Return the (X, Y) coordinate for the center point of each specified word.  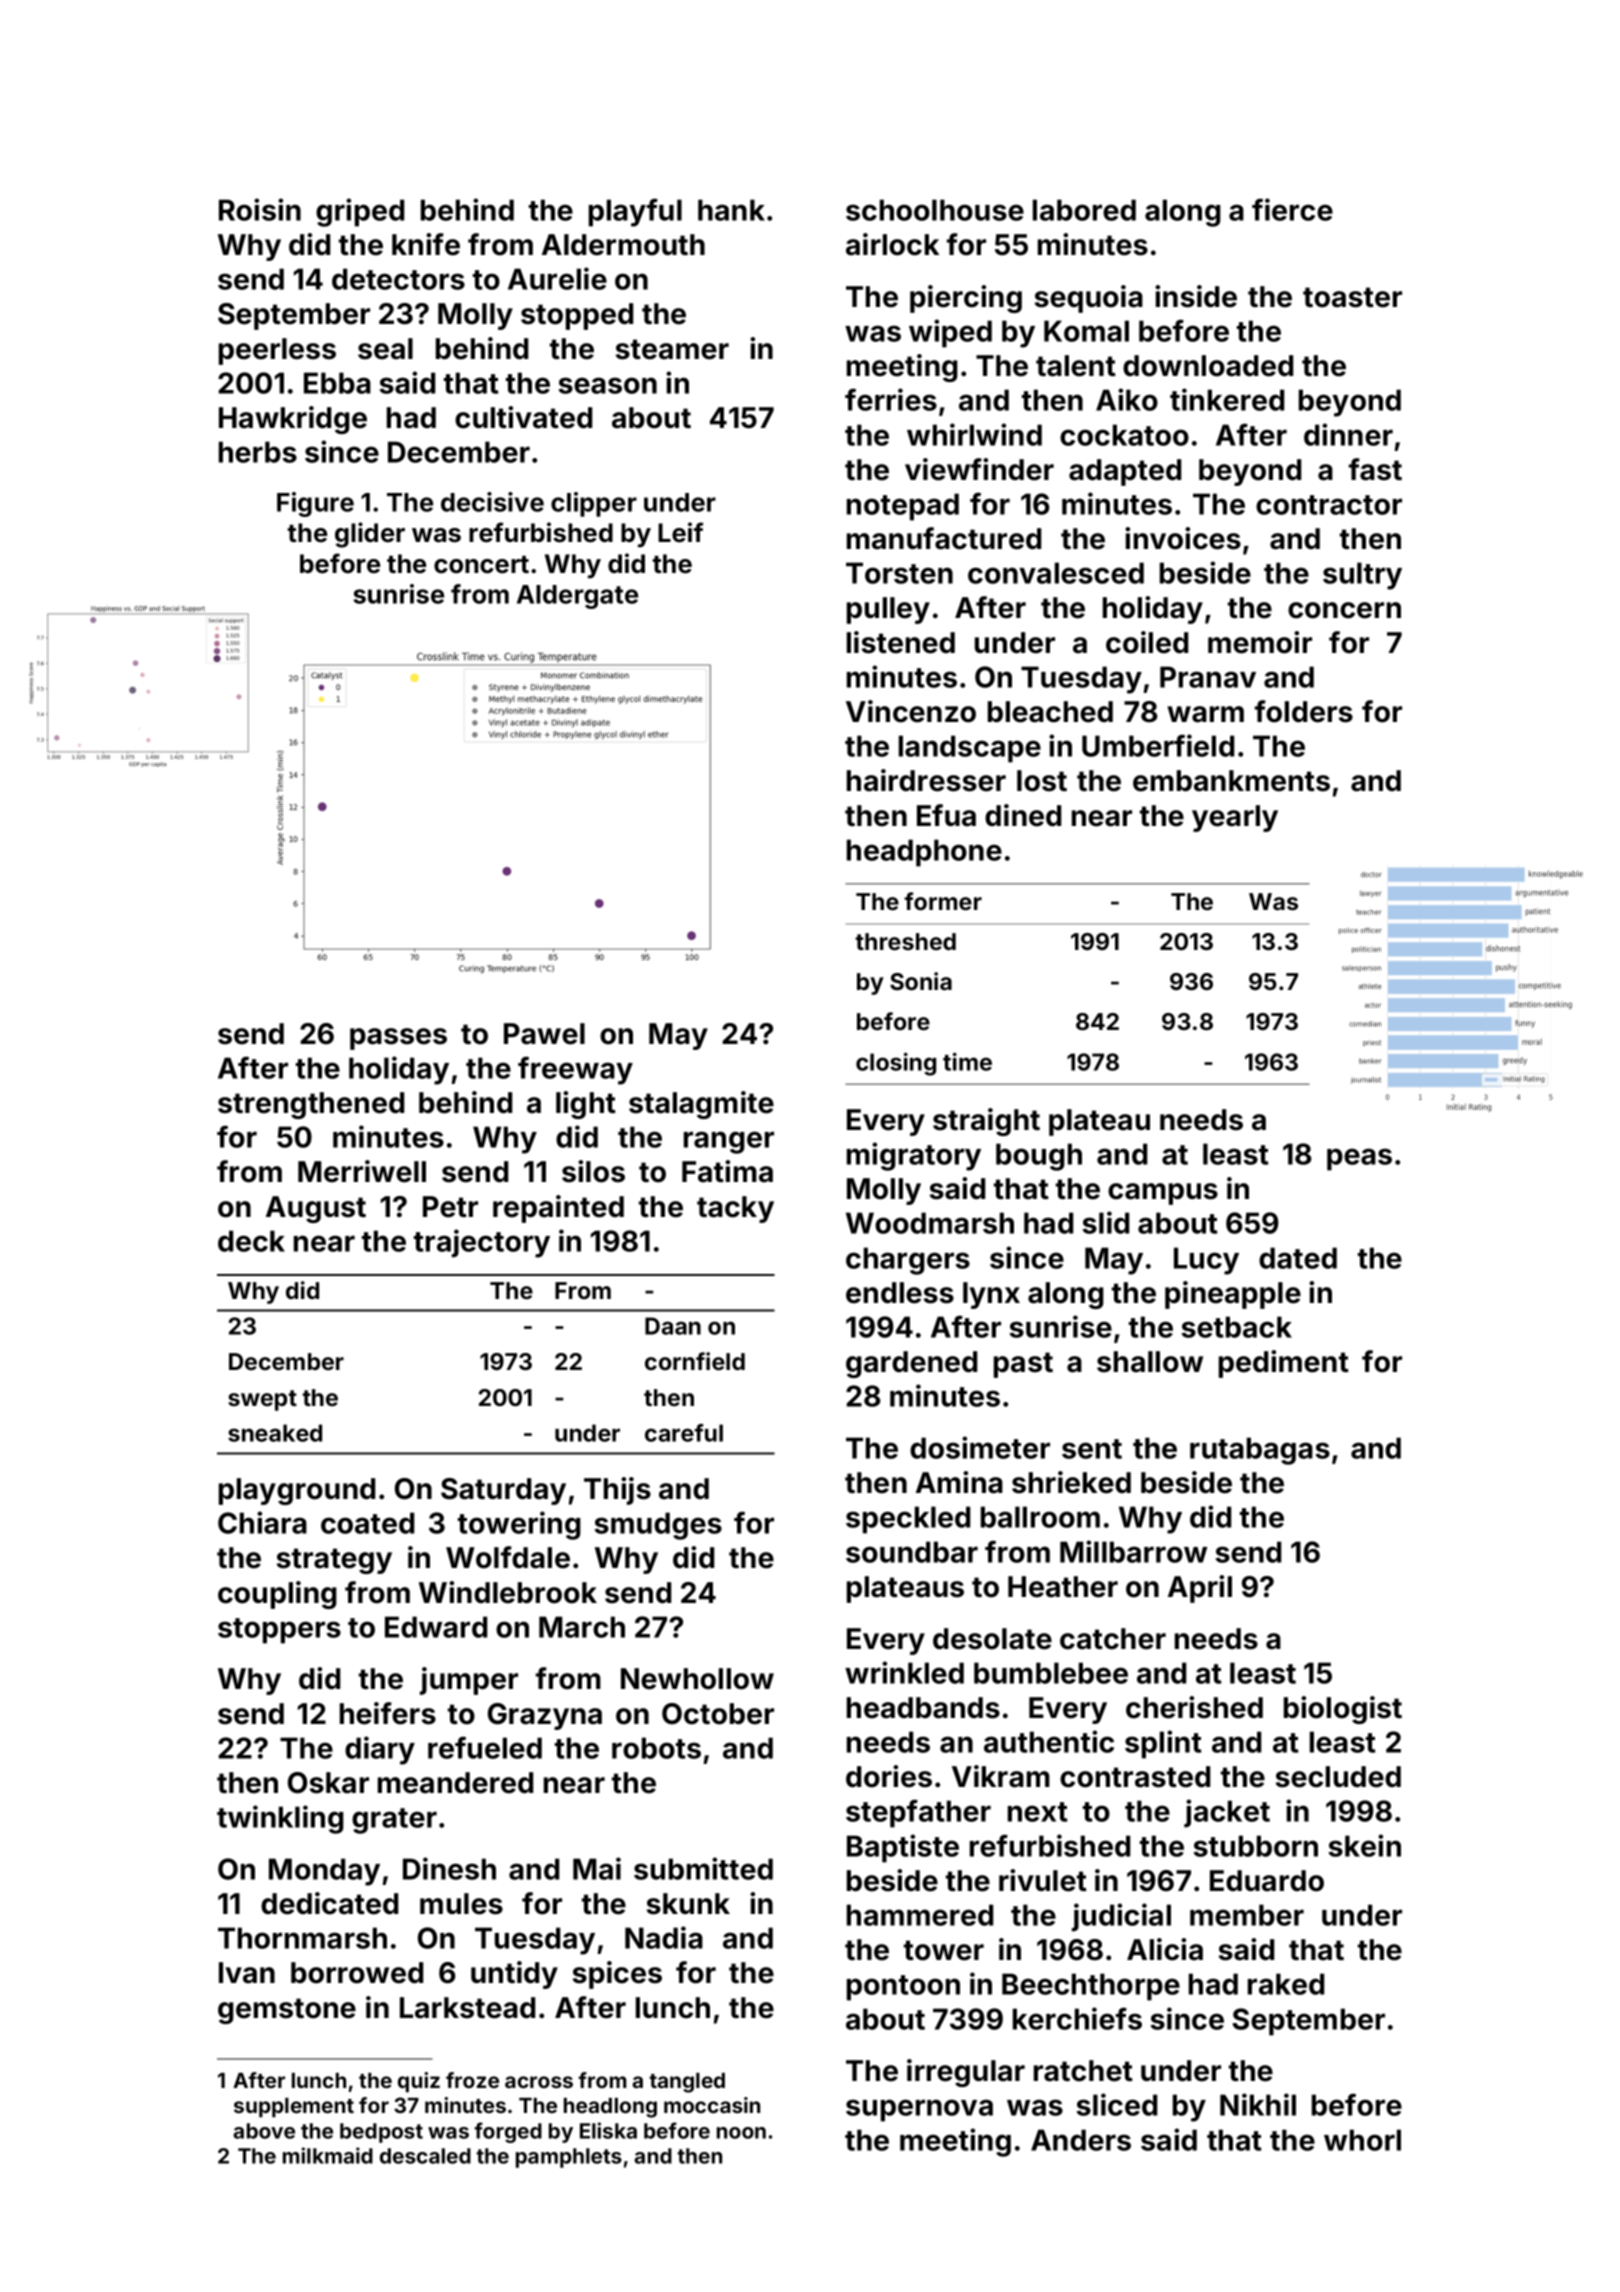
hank (731, 210)
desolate (992, 1639)
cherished (1194, 1707)
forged (508, 2132)
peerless (277, 351)
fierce (1292, 209)
